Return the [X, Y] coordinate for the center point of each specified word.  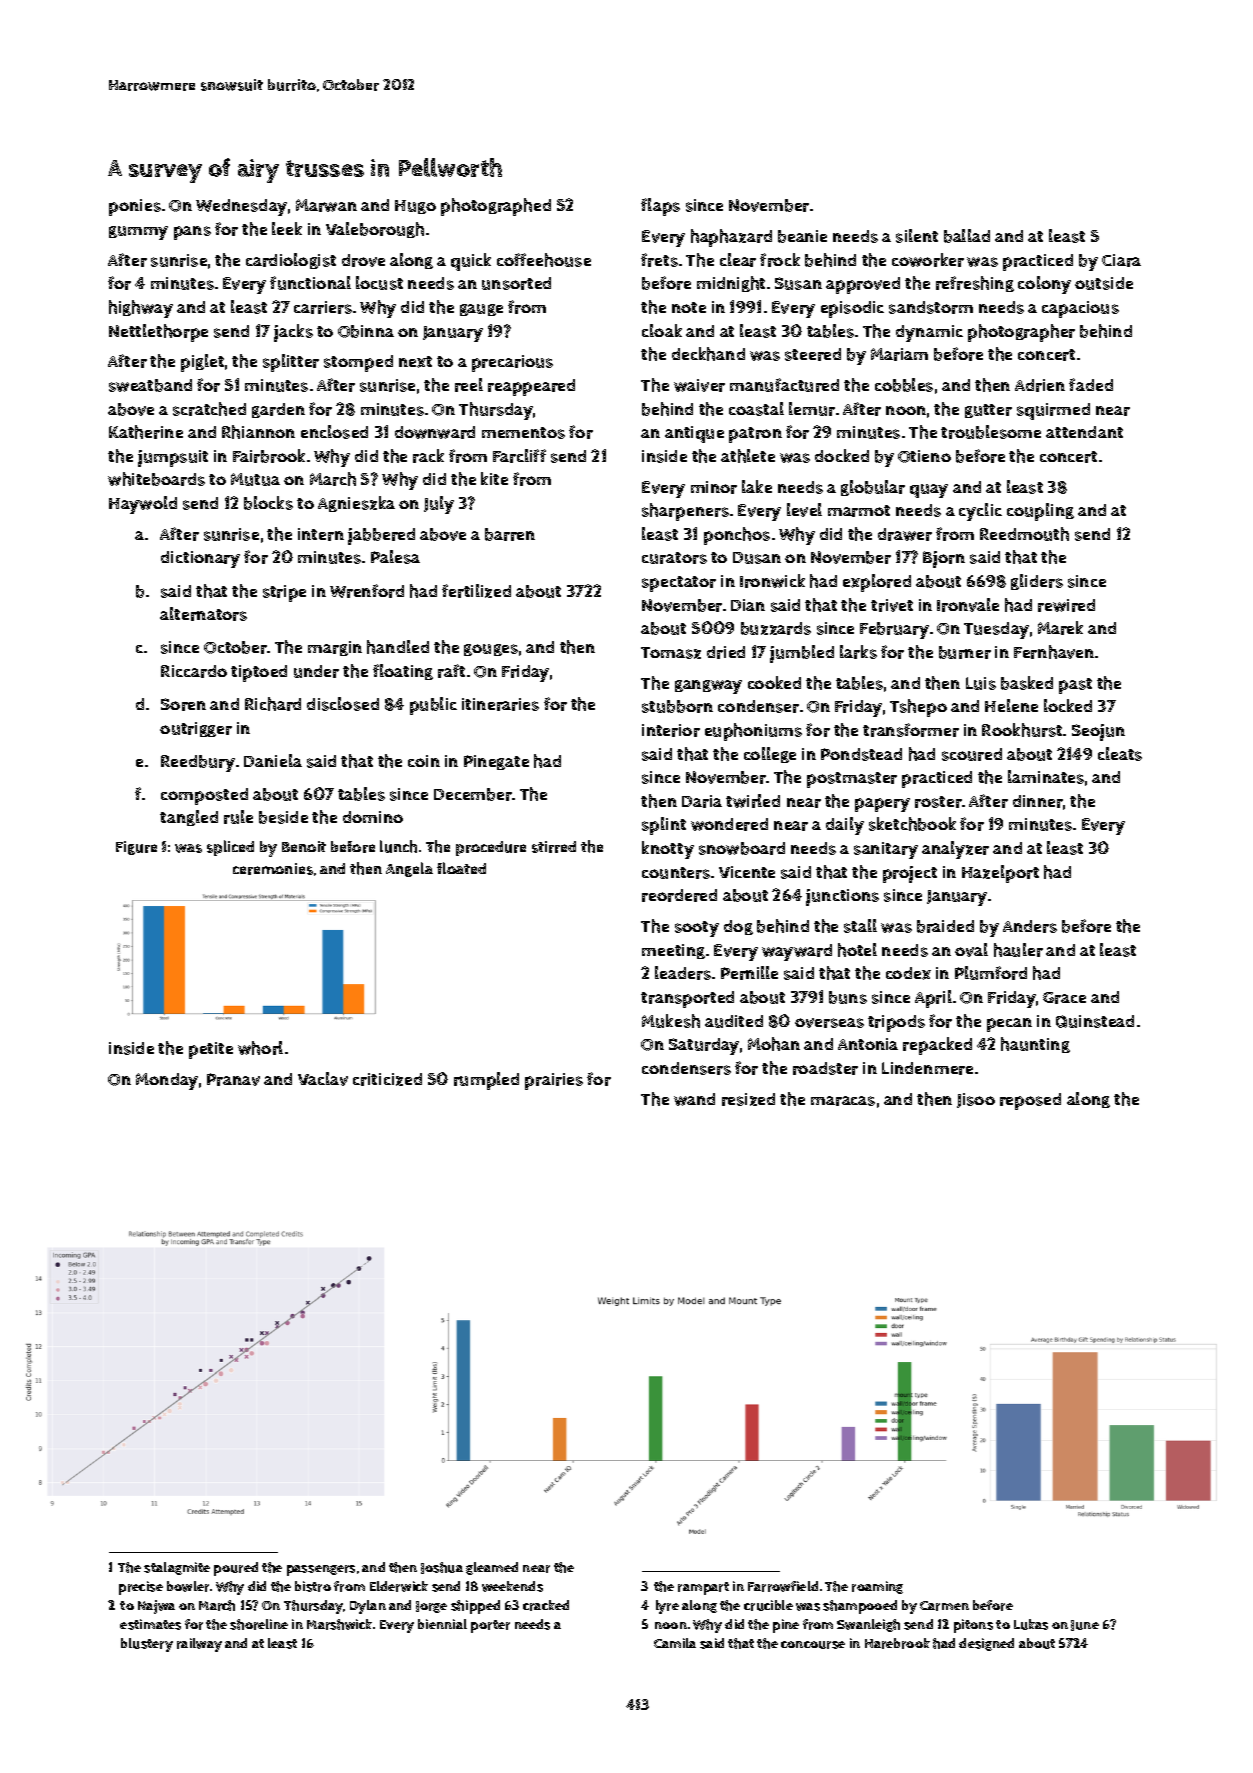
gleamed [492, 1568]
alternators [203, 614]
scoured [972, 754]
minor [714, 487]
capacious [1080, 309]
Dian [748, 605]
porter [490, 1626]
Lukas [1031, 1624]
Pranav [233, 1079]
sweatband [150, 385]
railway [199, 1645]
